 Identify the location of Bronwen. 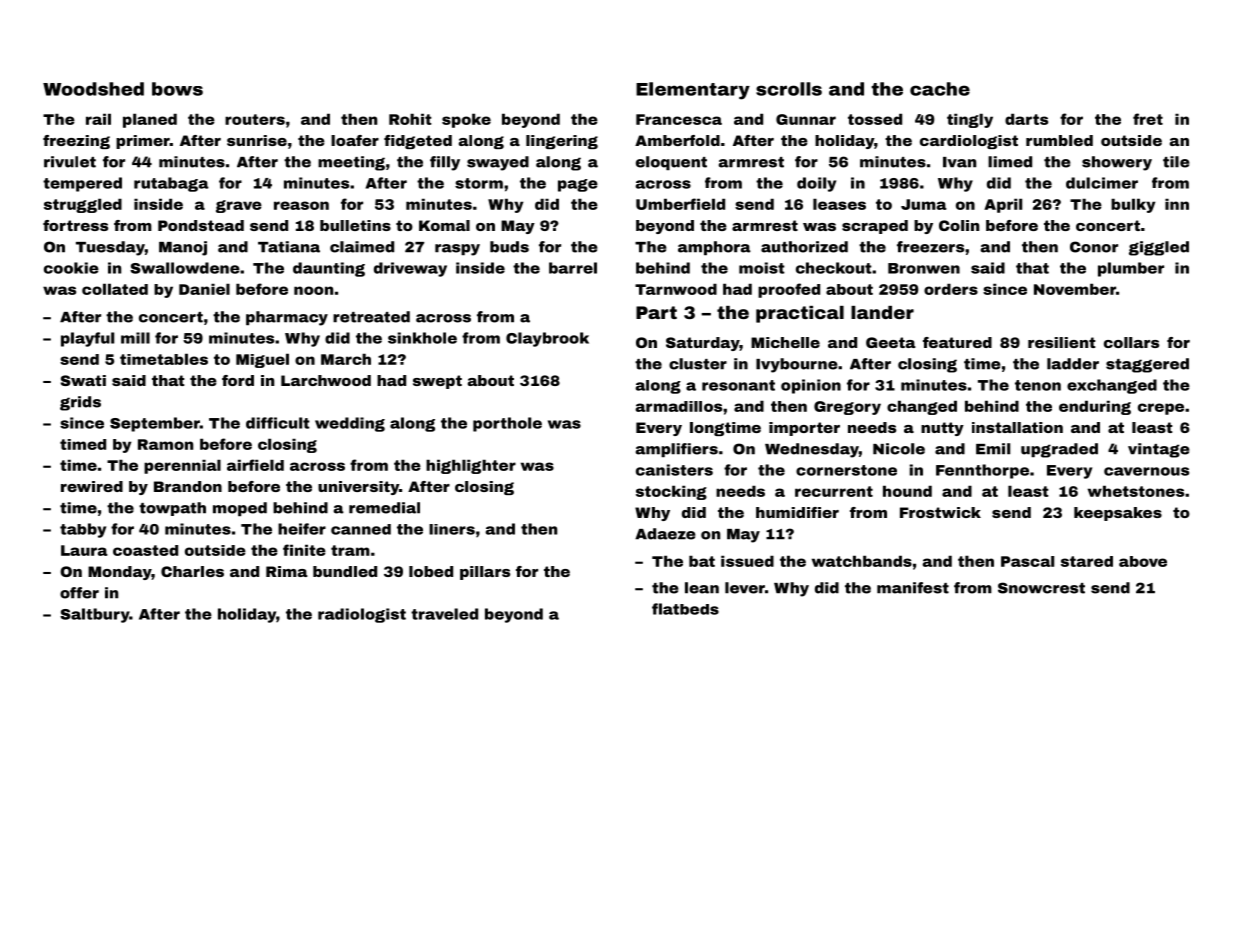
(924, 268).
